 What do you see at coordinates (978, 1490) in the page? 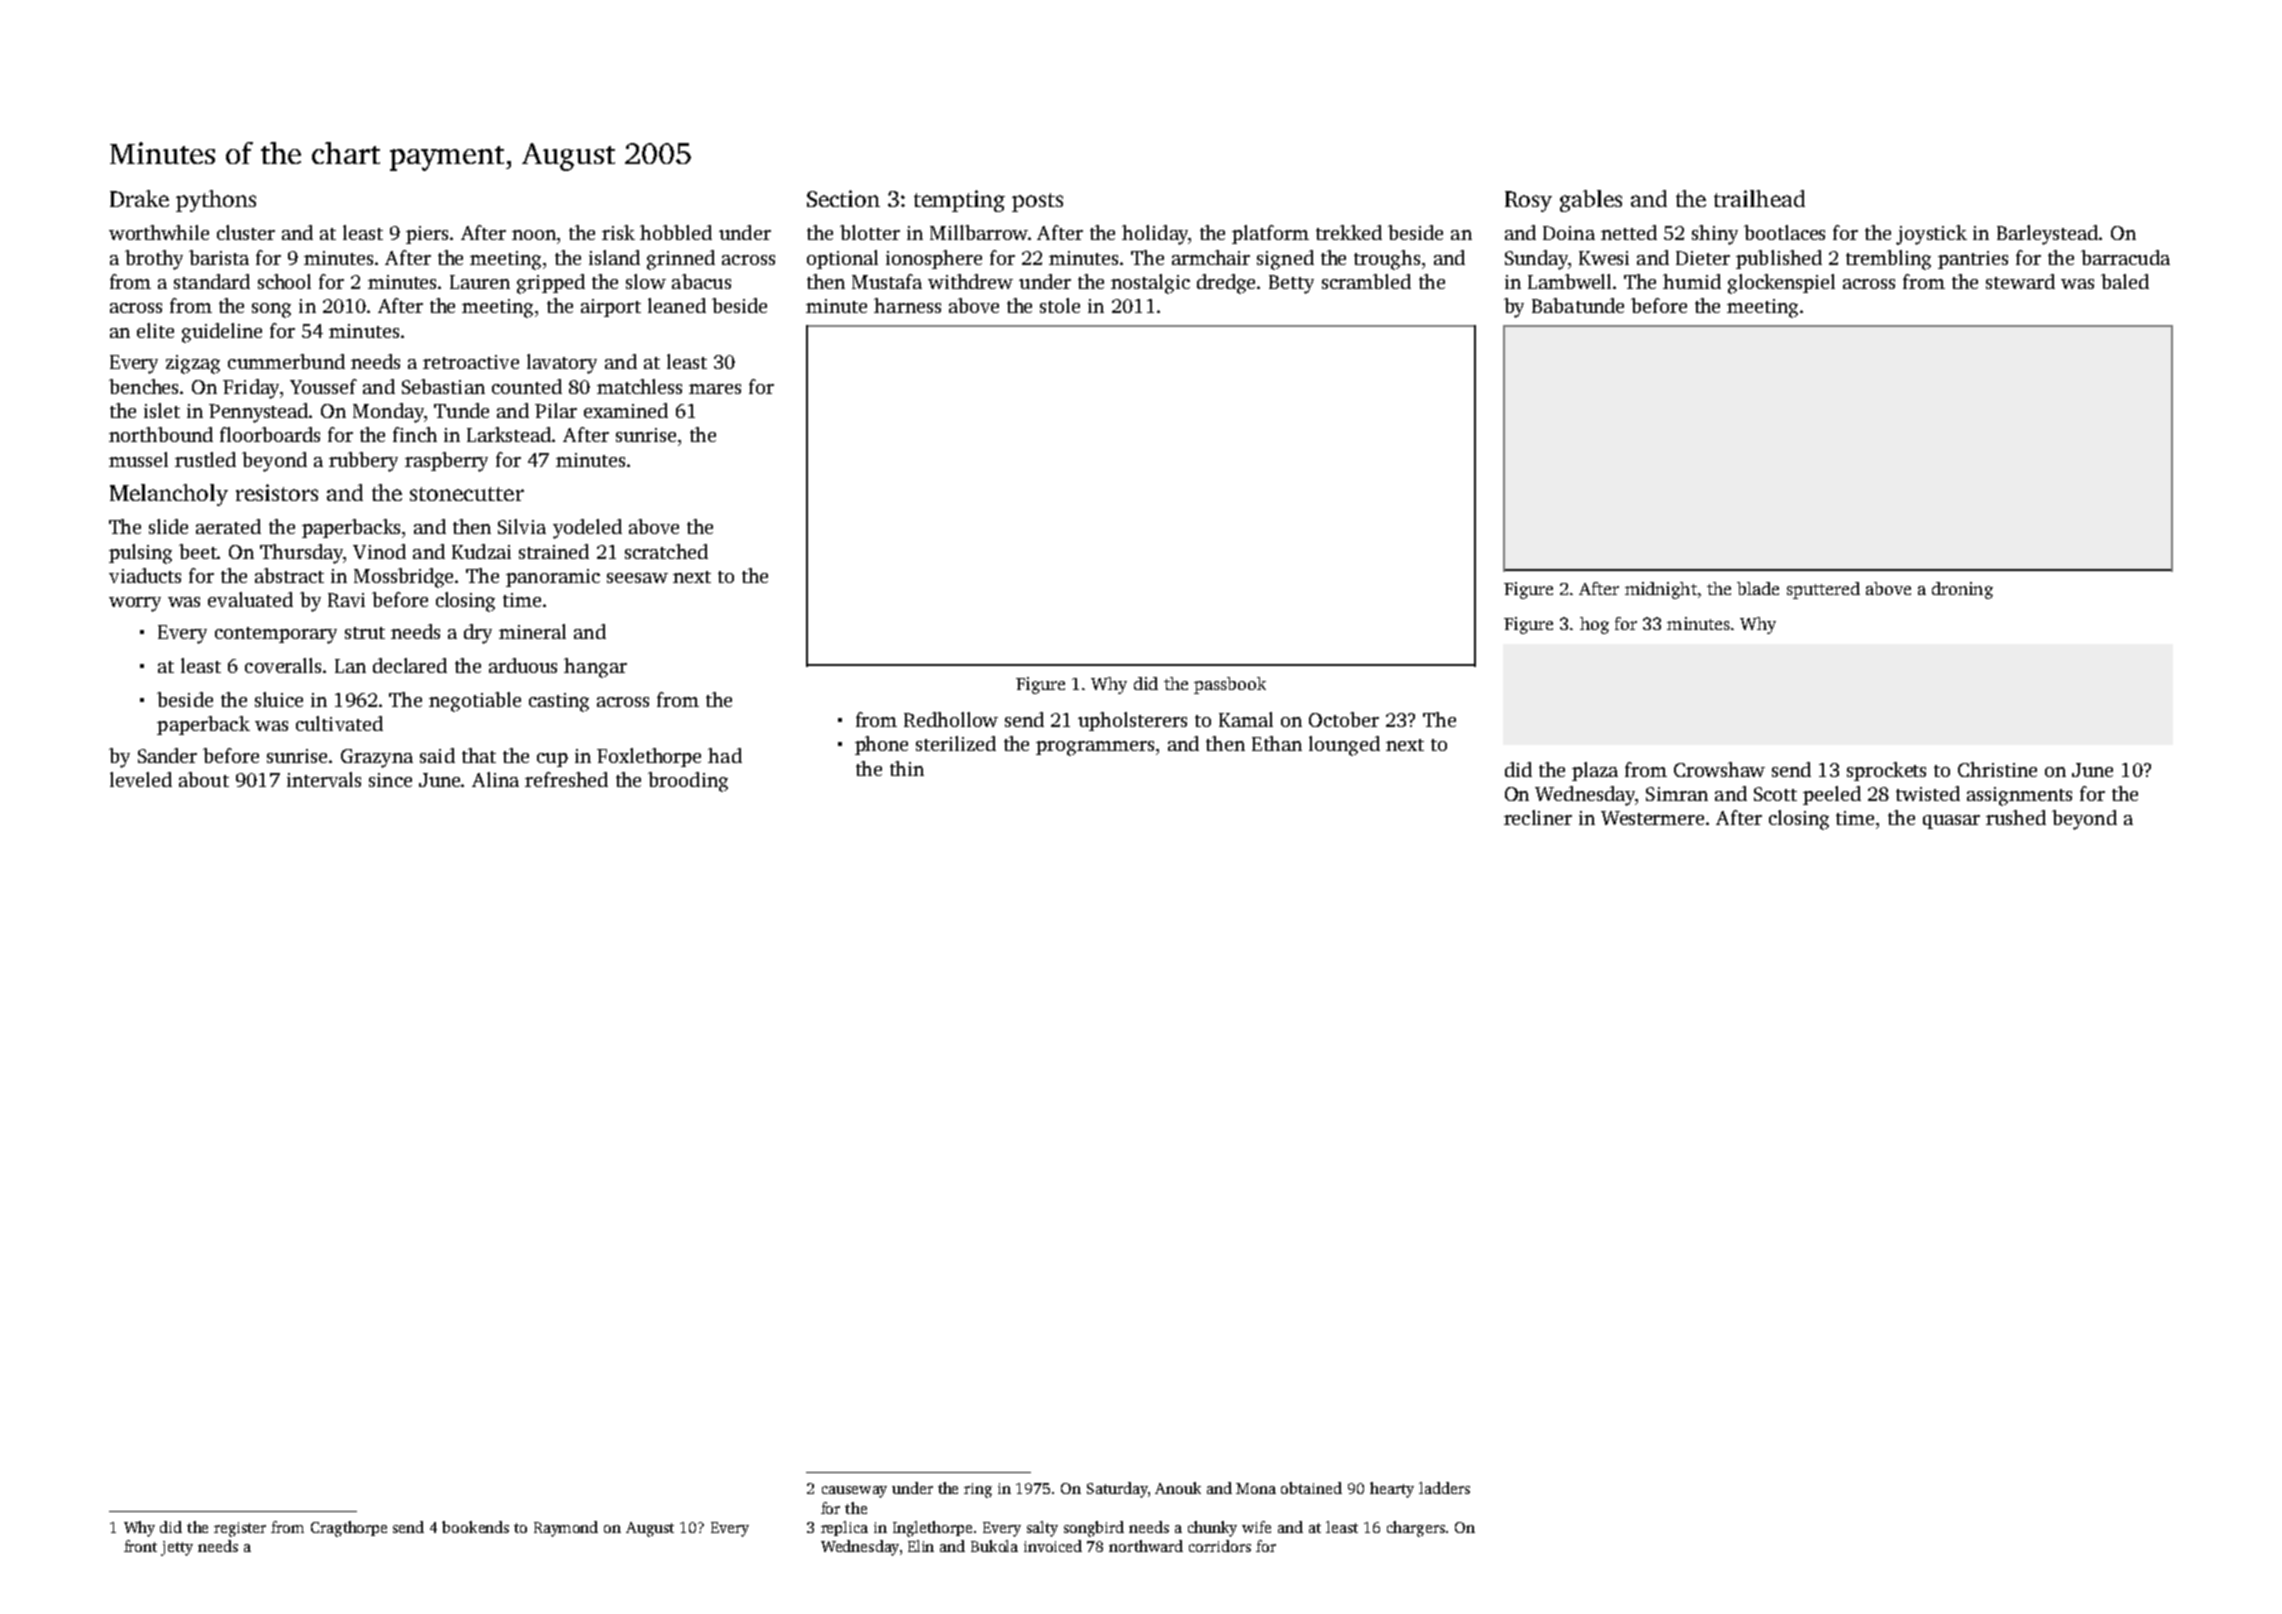
I see `ring` at bounding box center [978, 1490].
